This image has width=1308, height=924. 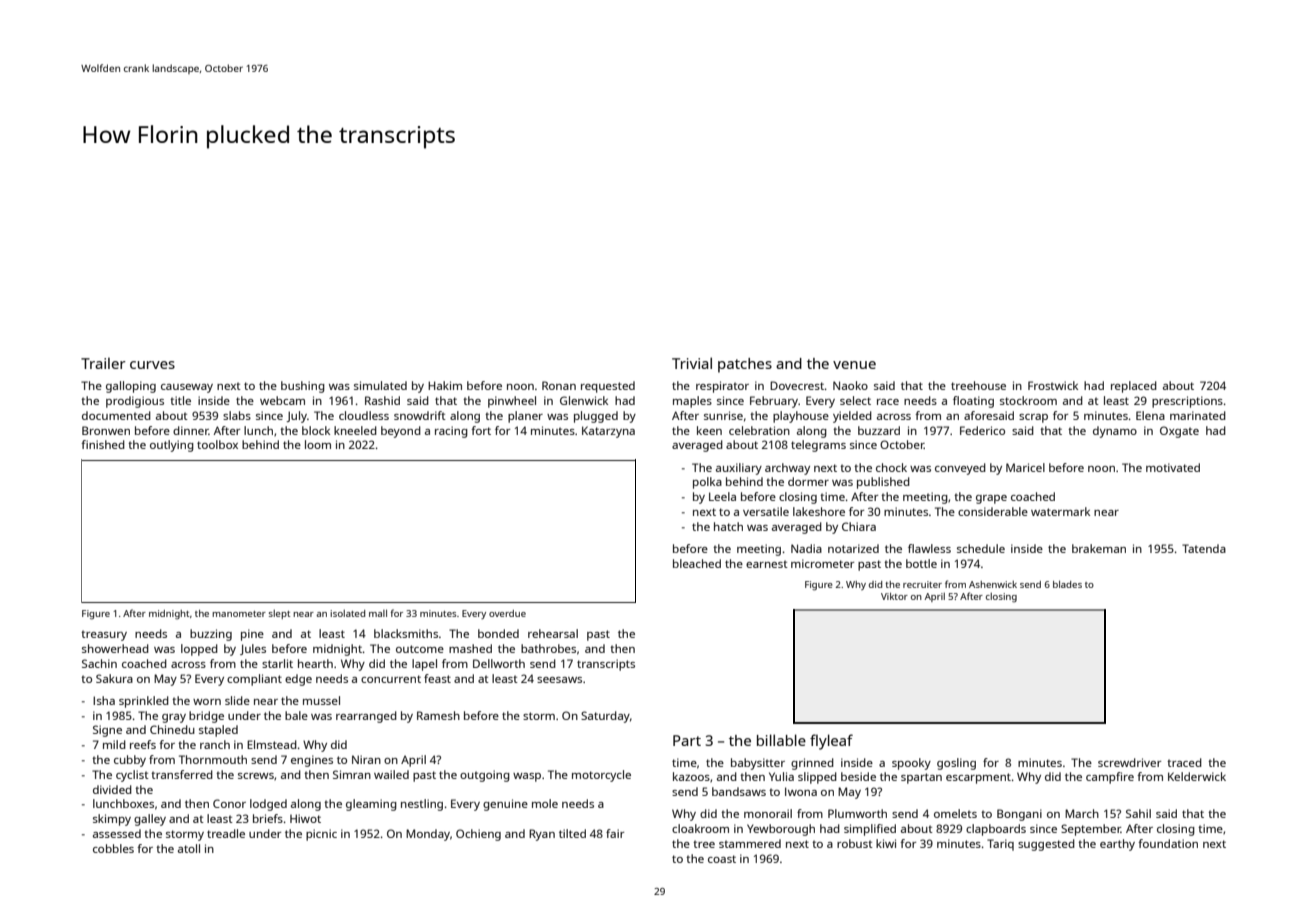 I want to click on Sachin, so click(x=99, y=663).
